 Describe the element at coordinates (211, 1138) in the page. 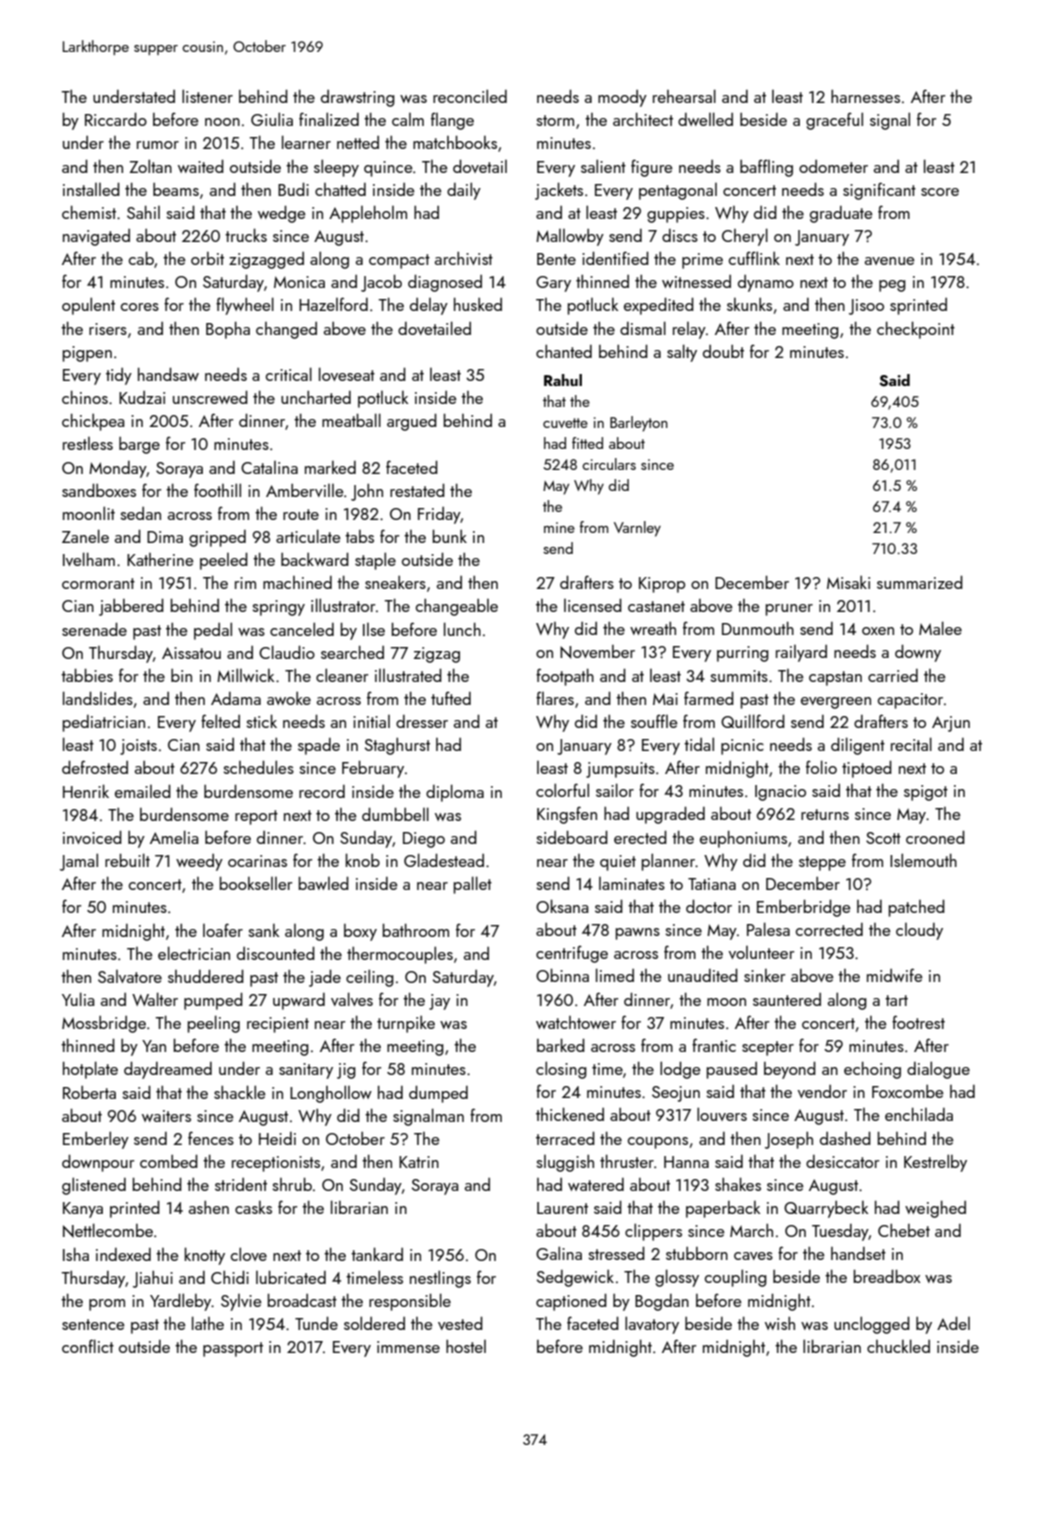

I see `fences` at that location.
